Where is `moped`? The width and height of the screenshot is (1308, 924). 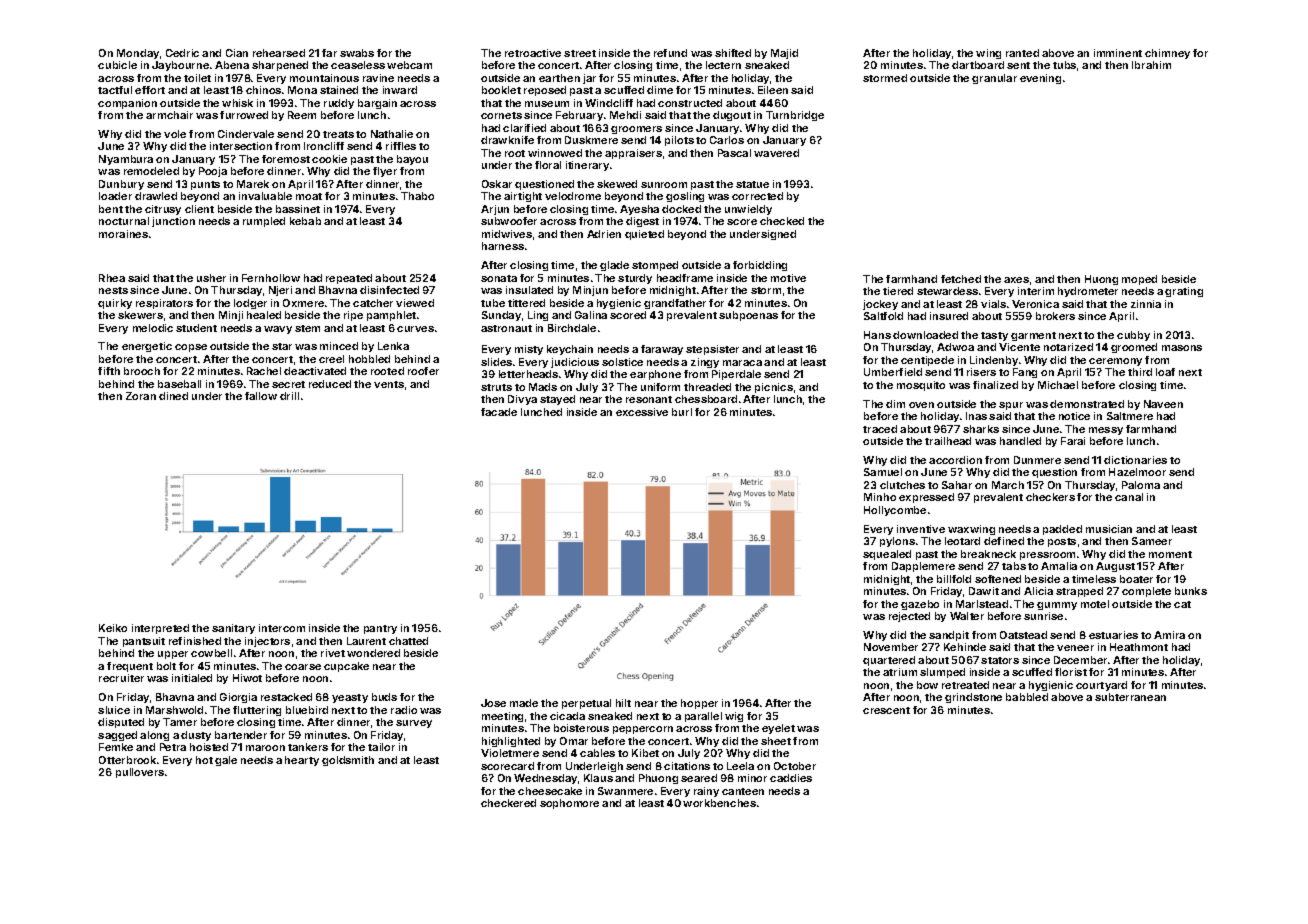 moped is located at coordinates (1139, 280).
